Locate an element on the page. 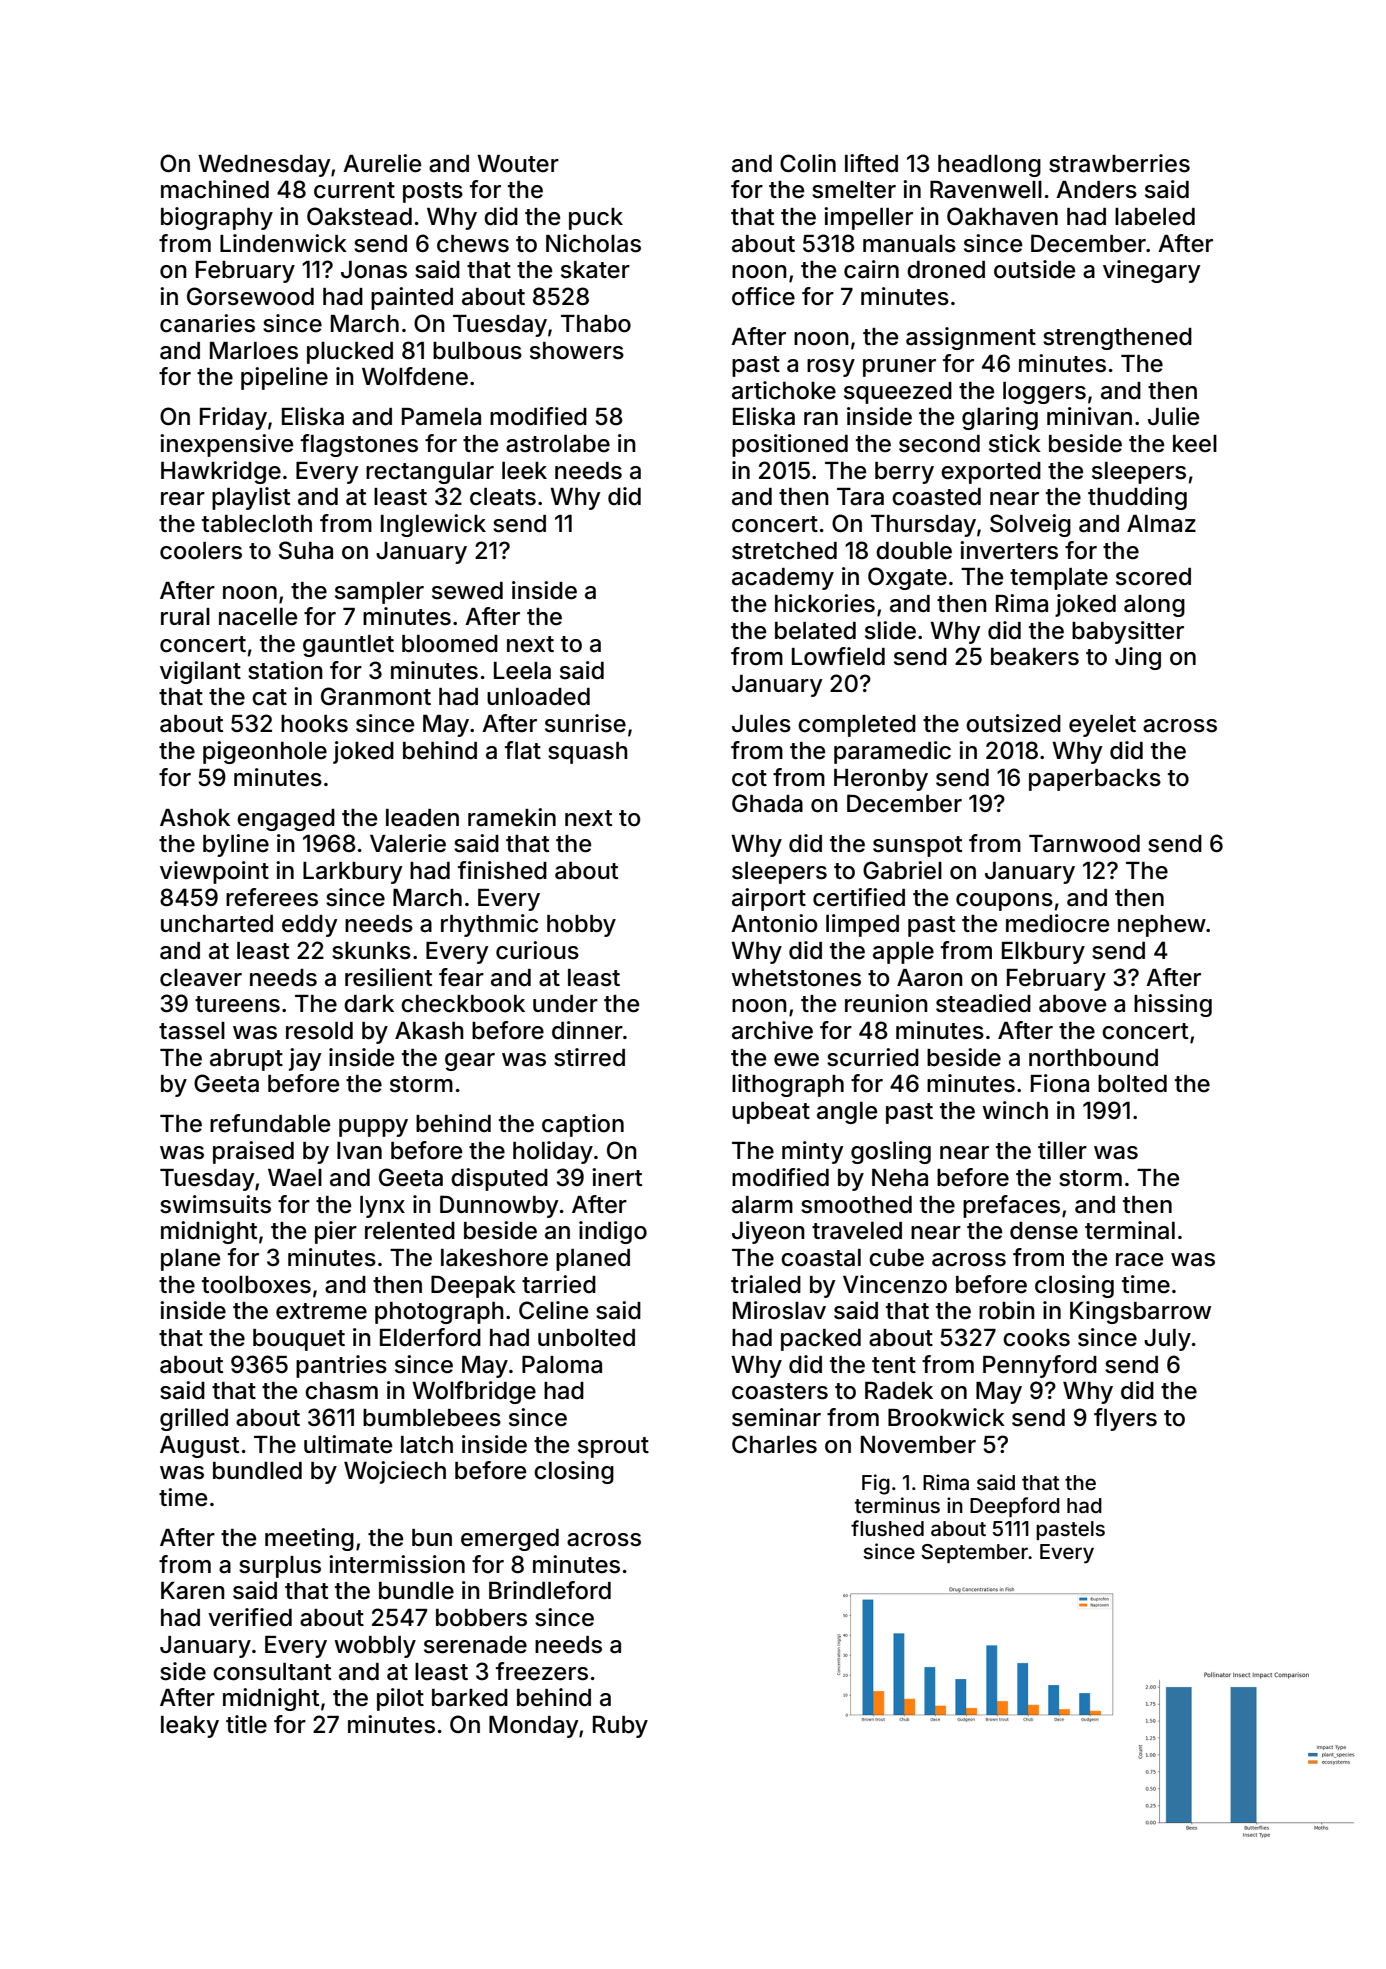  pilot is located at coordinates (400, 1699).
